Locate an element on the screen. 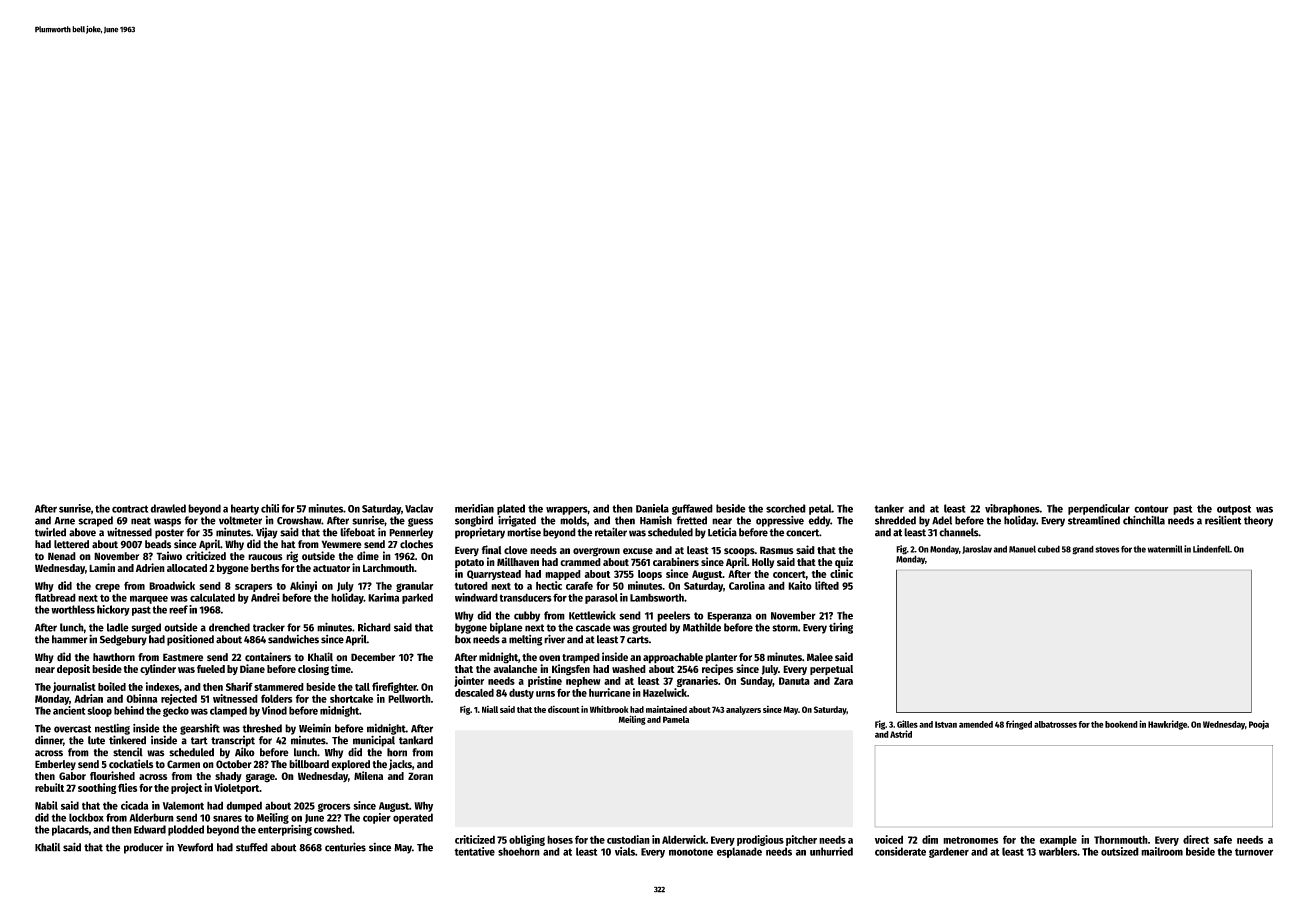  outpost is located at coordinates (1234, 510).
